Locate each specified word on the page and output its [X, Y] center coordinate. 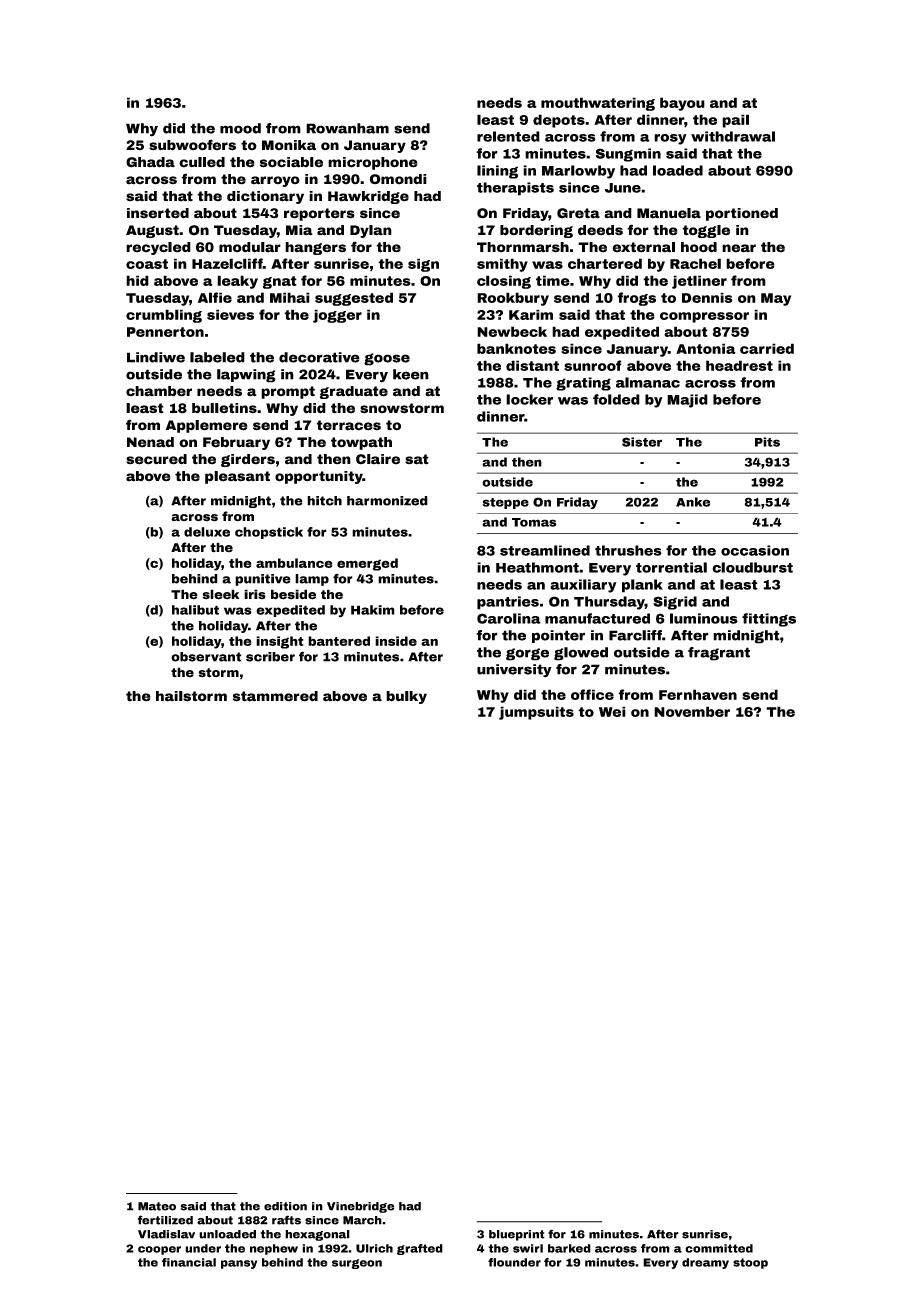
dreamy [705, 1263]
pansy [239, 1264]
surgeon [357, 1264]
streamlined [545, 550]
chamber [159, 391]
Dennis [707, 297]
